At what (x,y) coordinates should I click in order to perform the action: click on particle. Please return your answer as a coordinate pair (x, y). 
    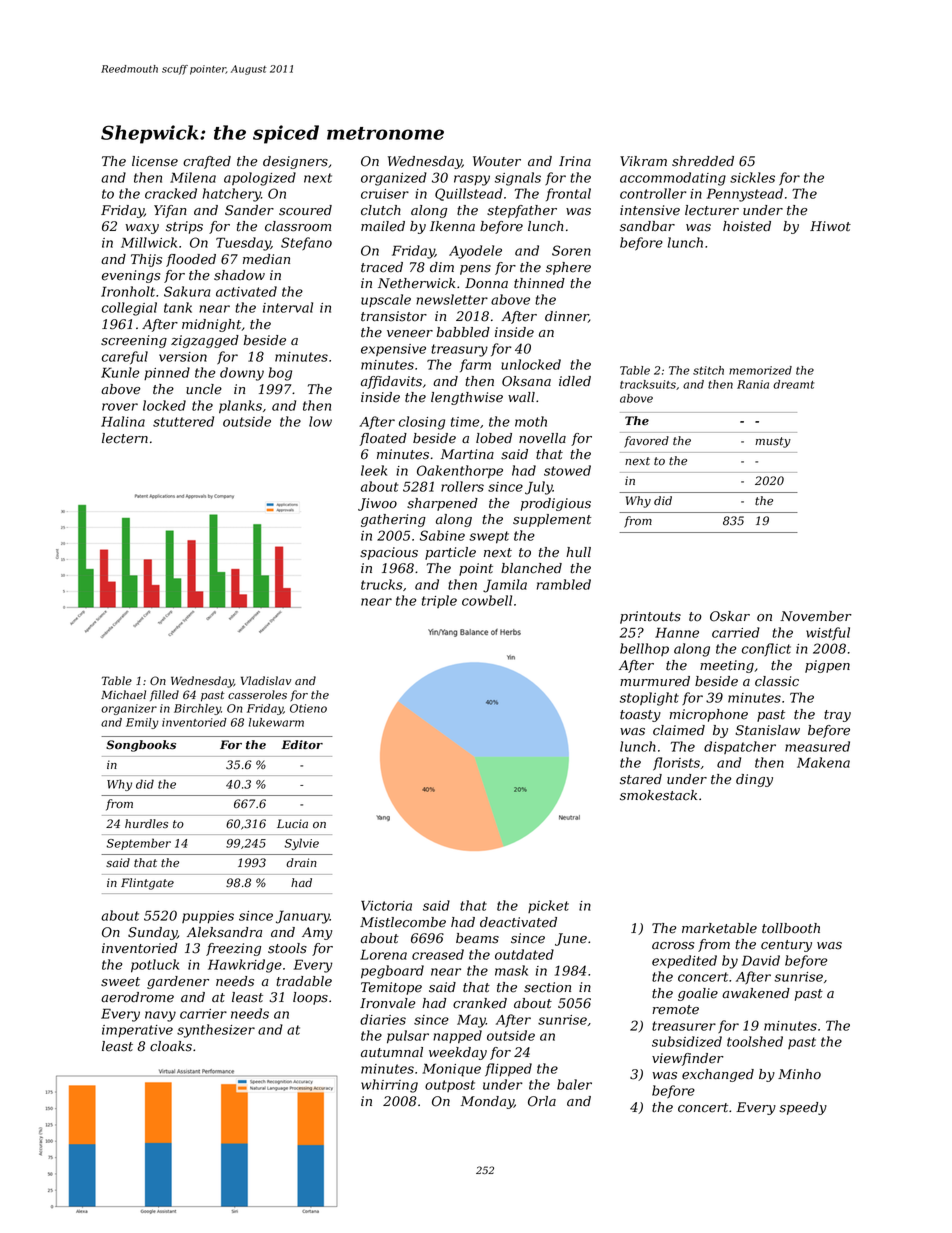
    Looking at the image, I should click on (450, 553).
